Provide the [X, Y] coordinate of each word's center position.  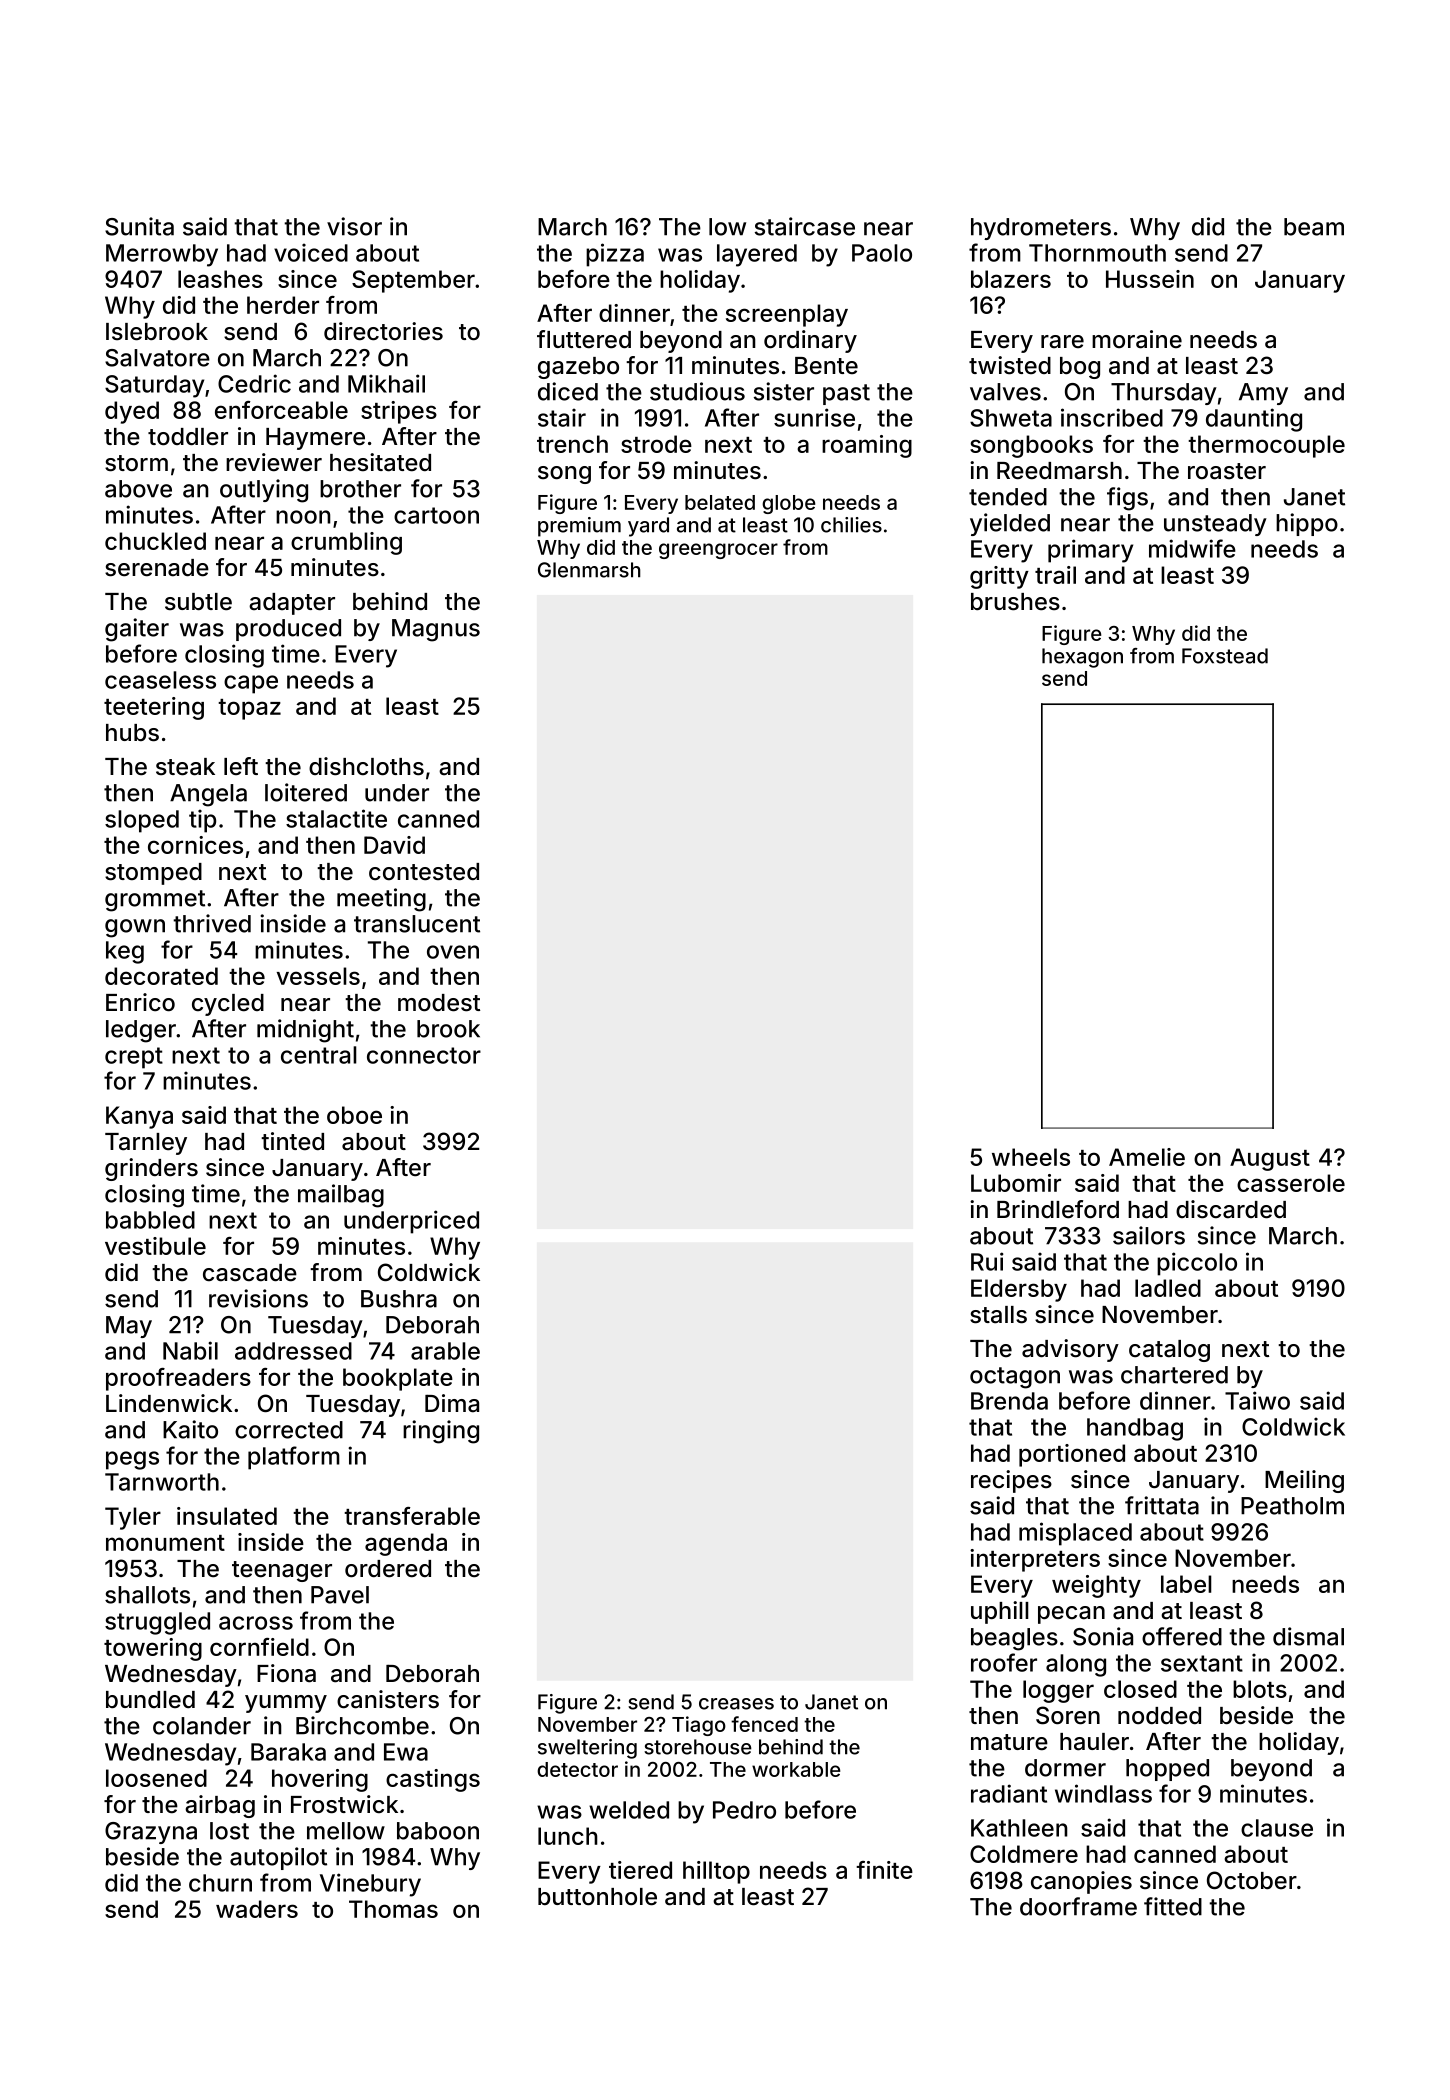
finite [884, 1870]
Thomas [393, 1909]
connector [424, 1055]
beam [1314, 227]
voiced [311, 252]
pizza [615, 255]
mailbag [341, 1196]
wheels [1031, 1157]
